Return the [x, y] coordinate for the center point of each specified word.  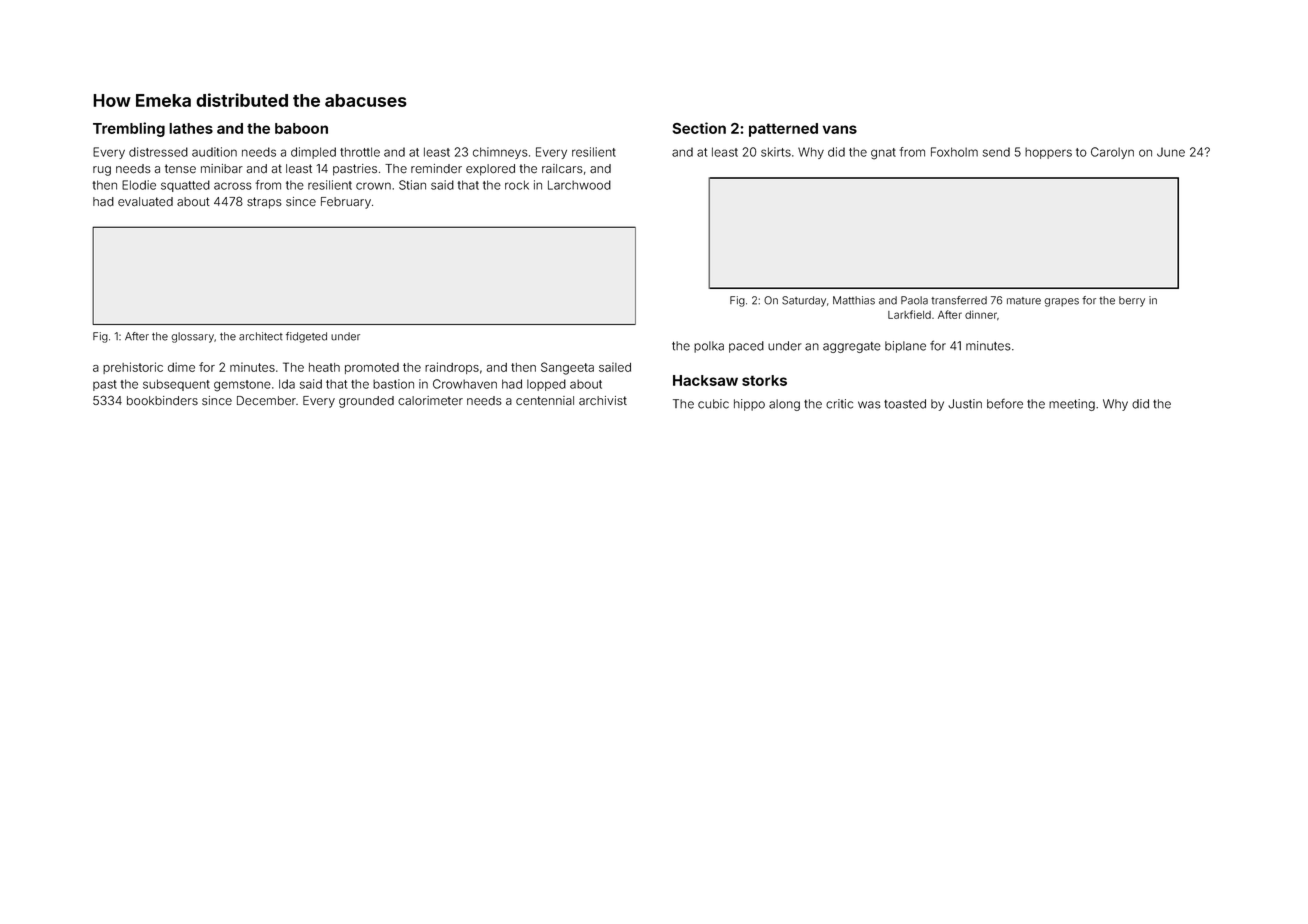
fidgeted [306, 337]
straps [264, 203]
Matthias [854, 300]
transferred [959, 300]
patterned [783, 130]
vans [840, 129]
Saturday [804, 301]
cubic [713, 404]
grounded [366, 402]
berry [1132, 301]
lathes [191, 128]
